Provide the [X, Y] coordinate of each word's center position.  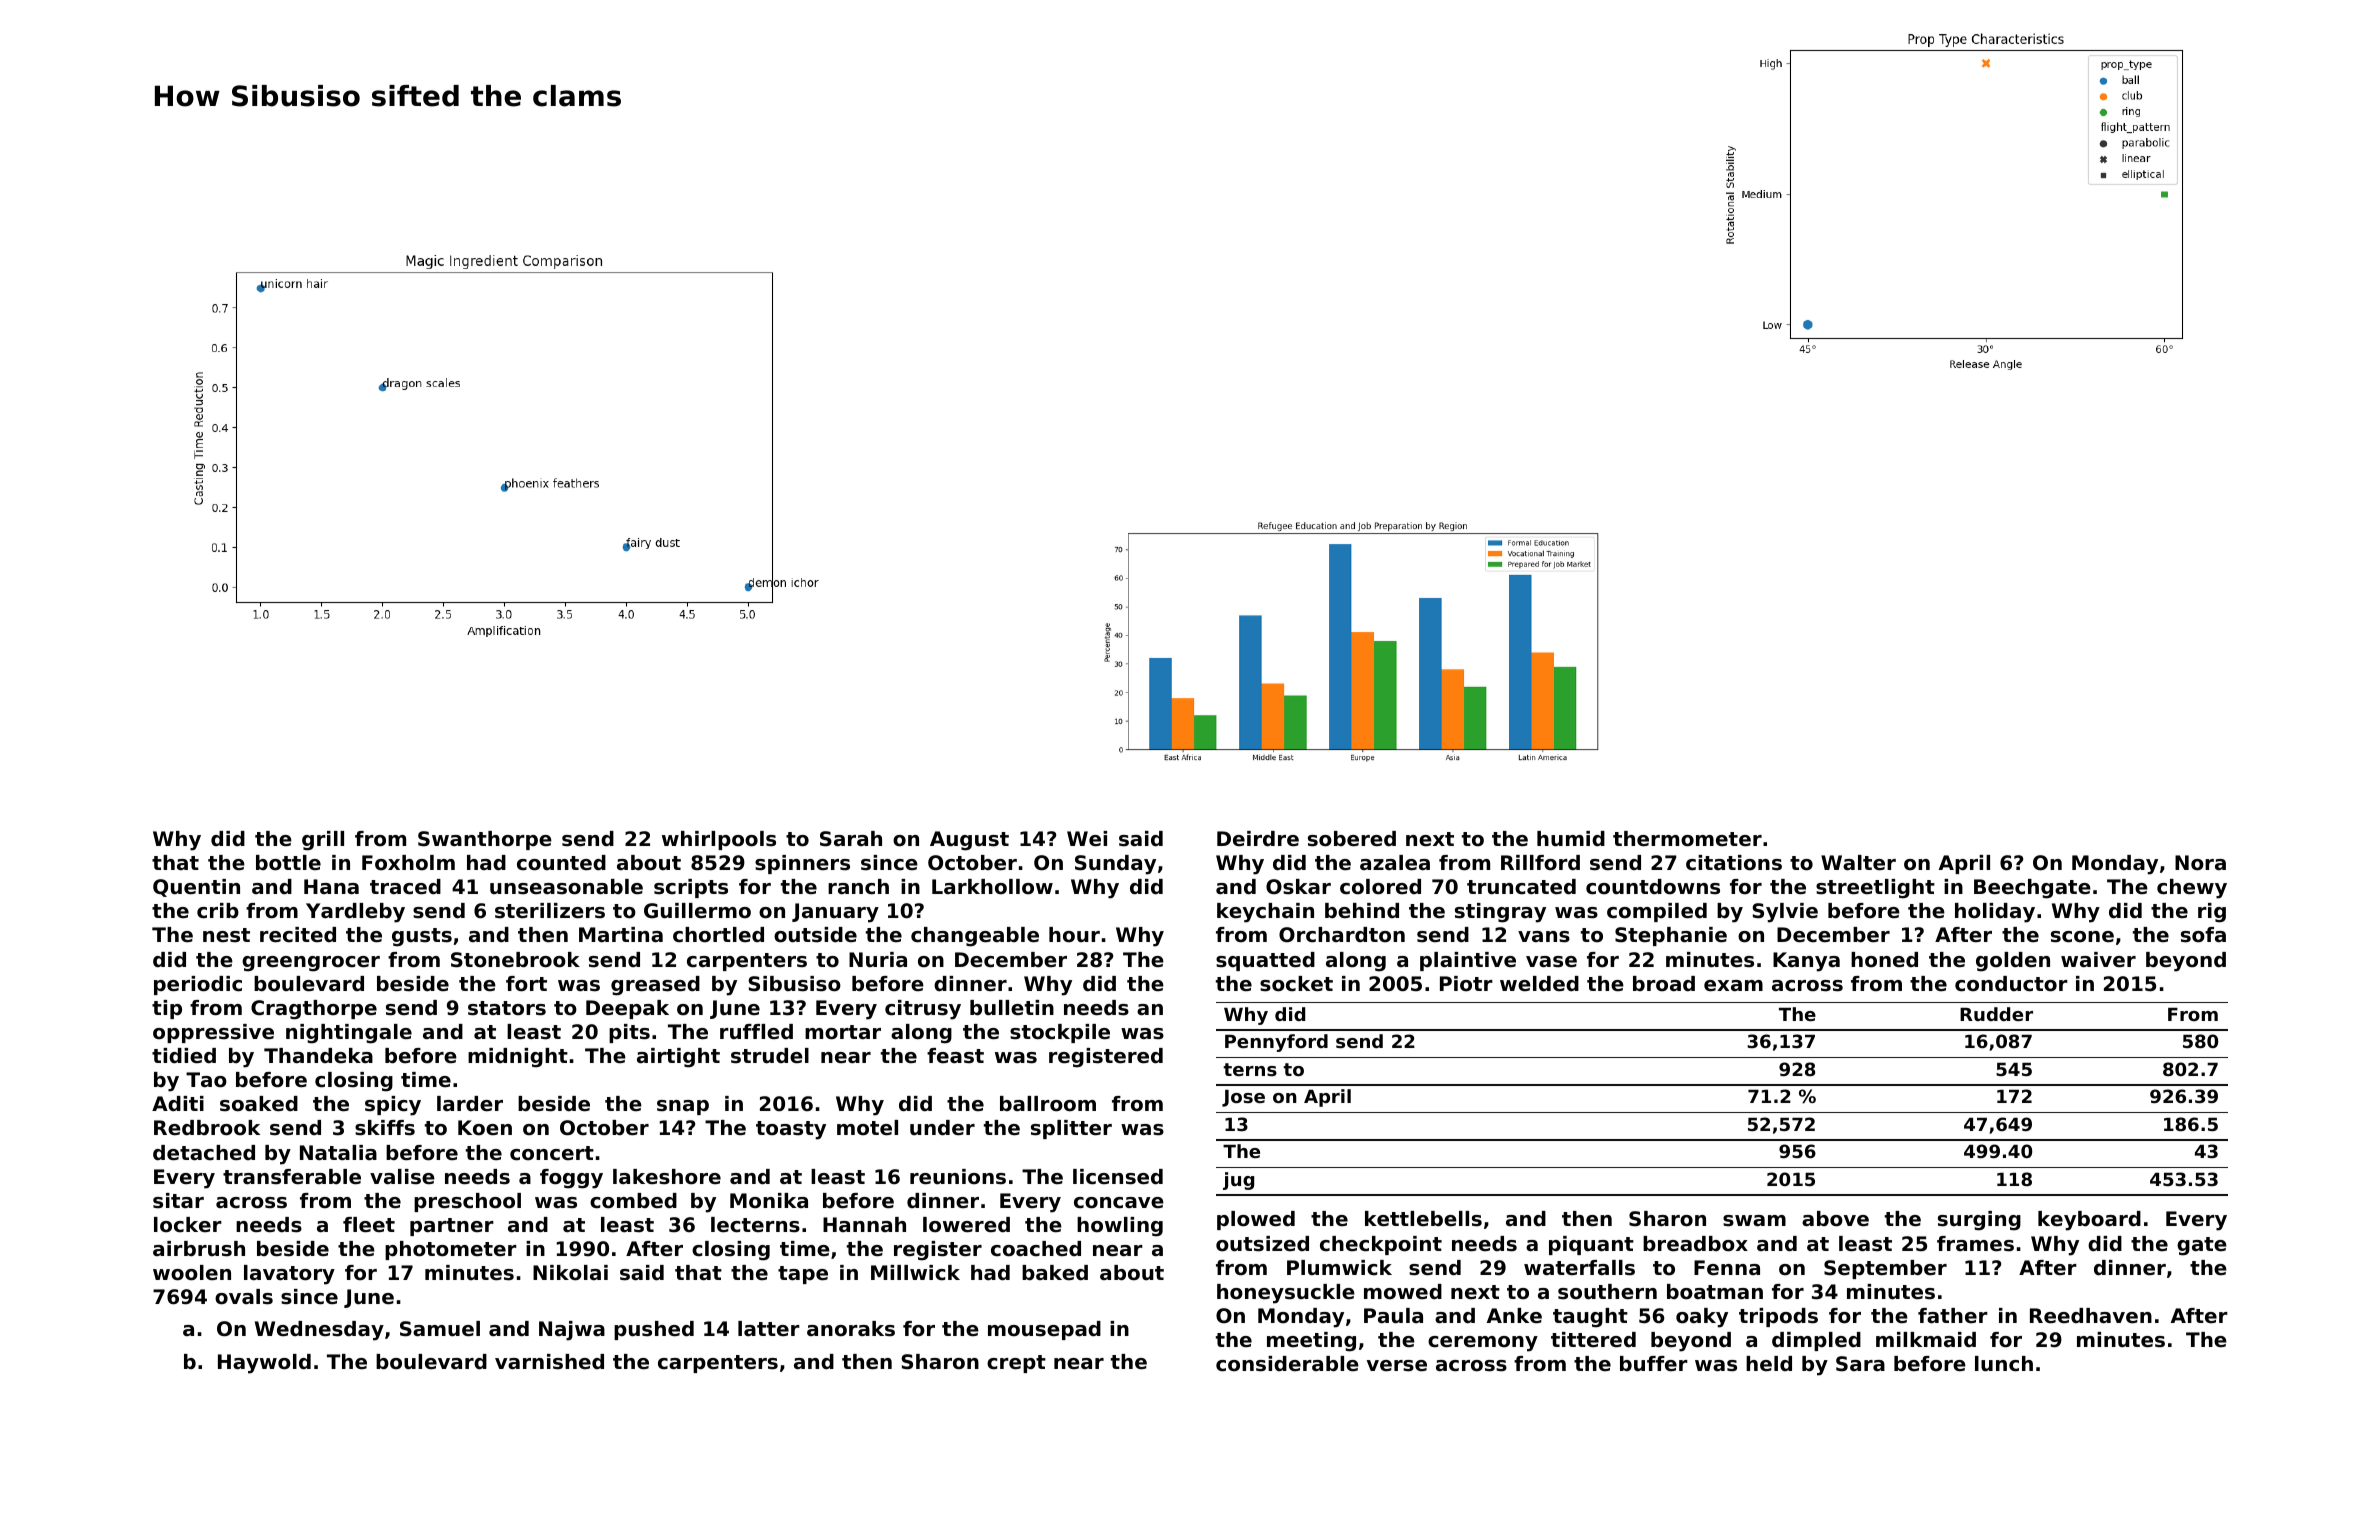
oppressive [213, 1033]
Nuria [878, 959]
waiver [2098, 960]
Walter [1858, 863]
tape [803, 1275]
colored [1380, 887]
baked [1055, 1273]
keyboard [2089, 1221]
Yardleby [355, 913]
